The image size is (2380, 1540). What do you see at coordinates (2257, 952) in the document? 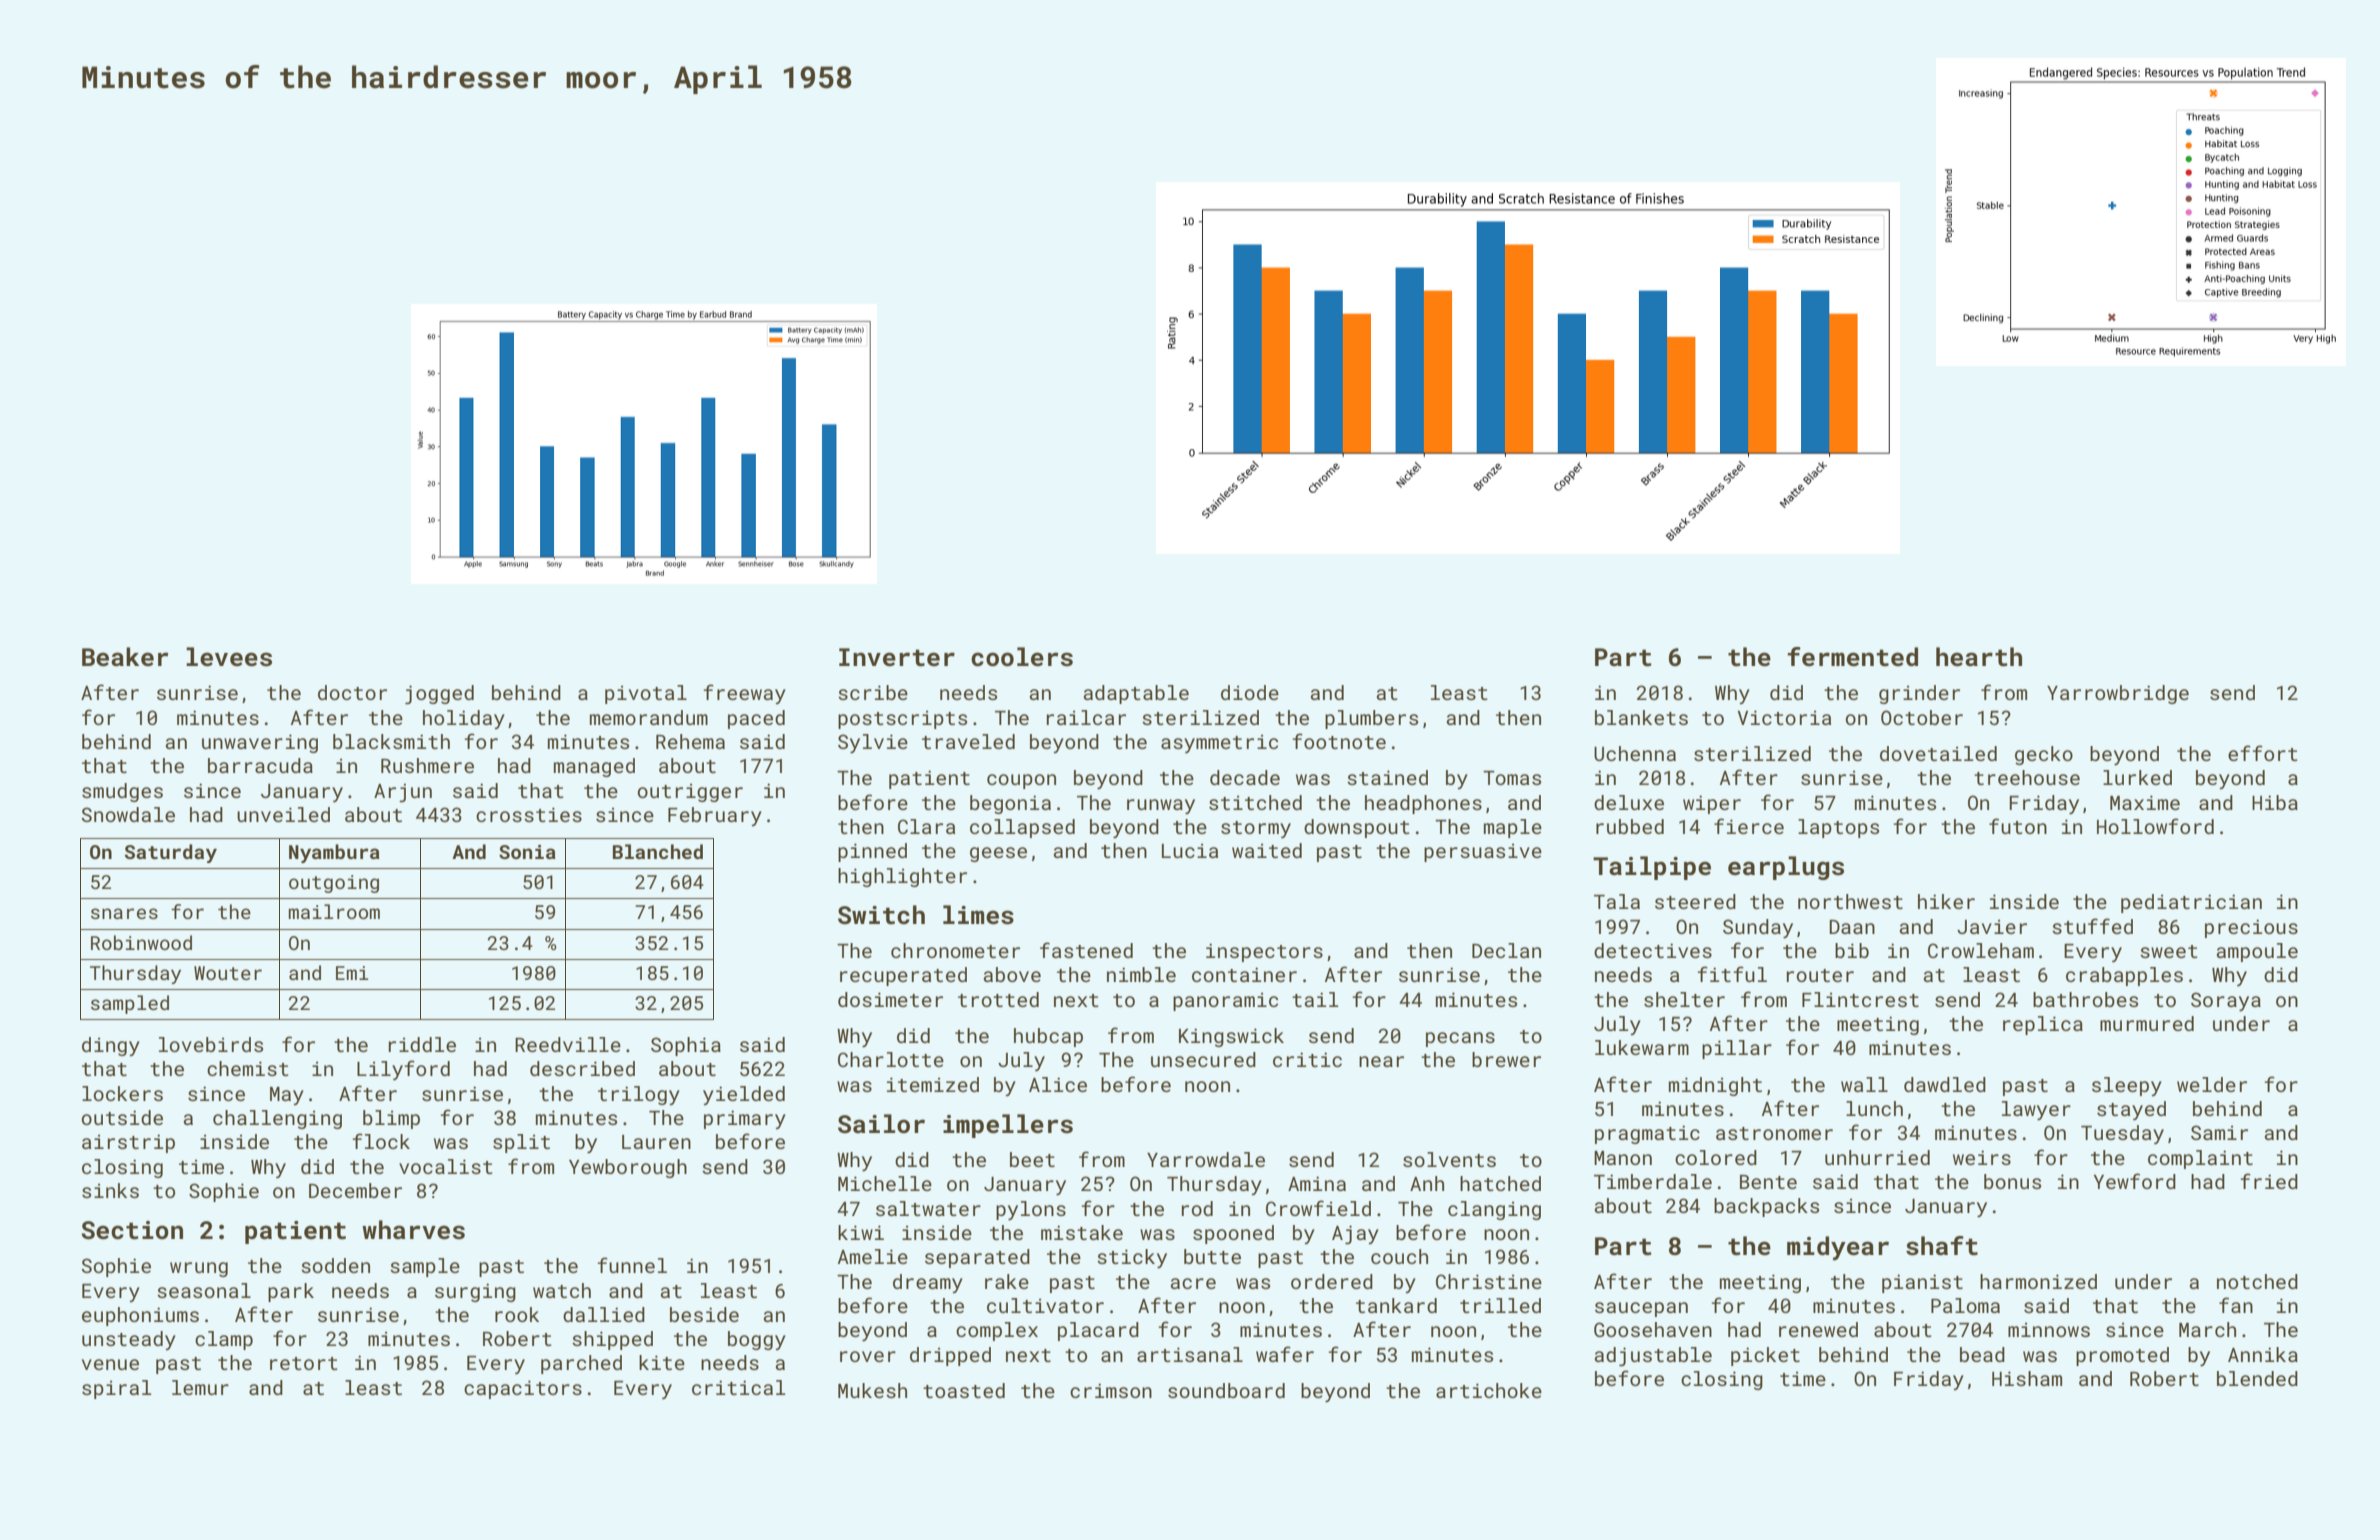
I see `ampoule` at bounding box center [2257, 952].
